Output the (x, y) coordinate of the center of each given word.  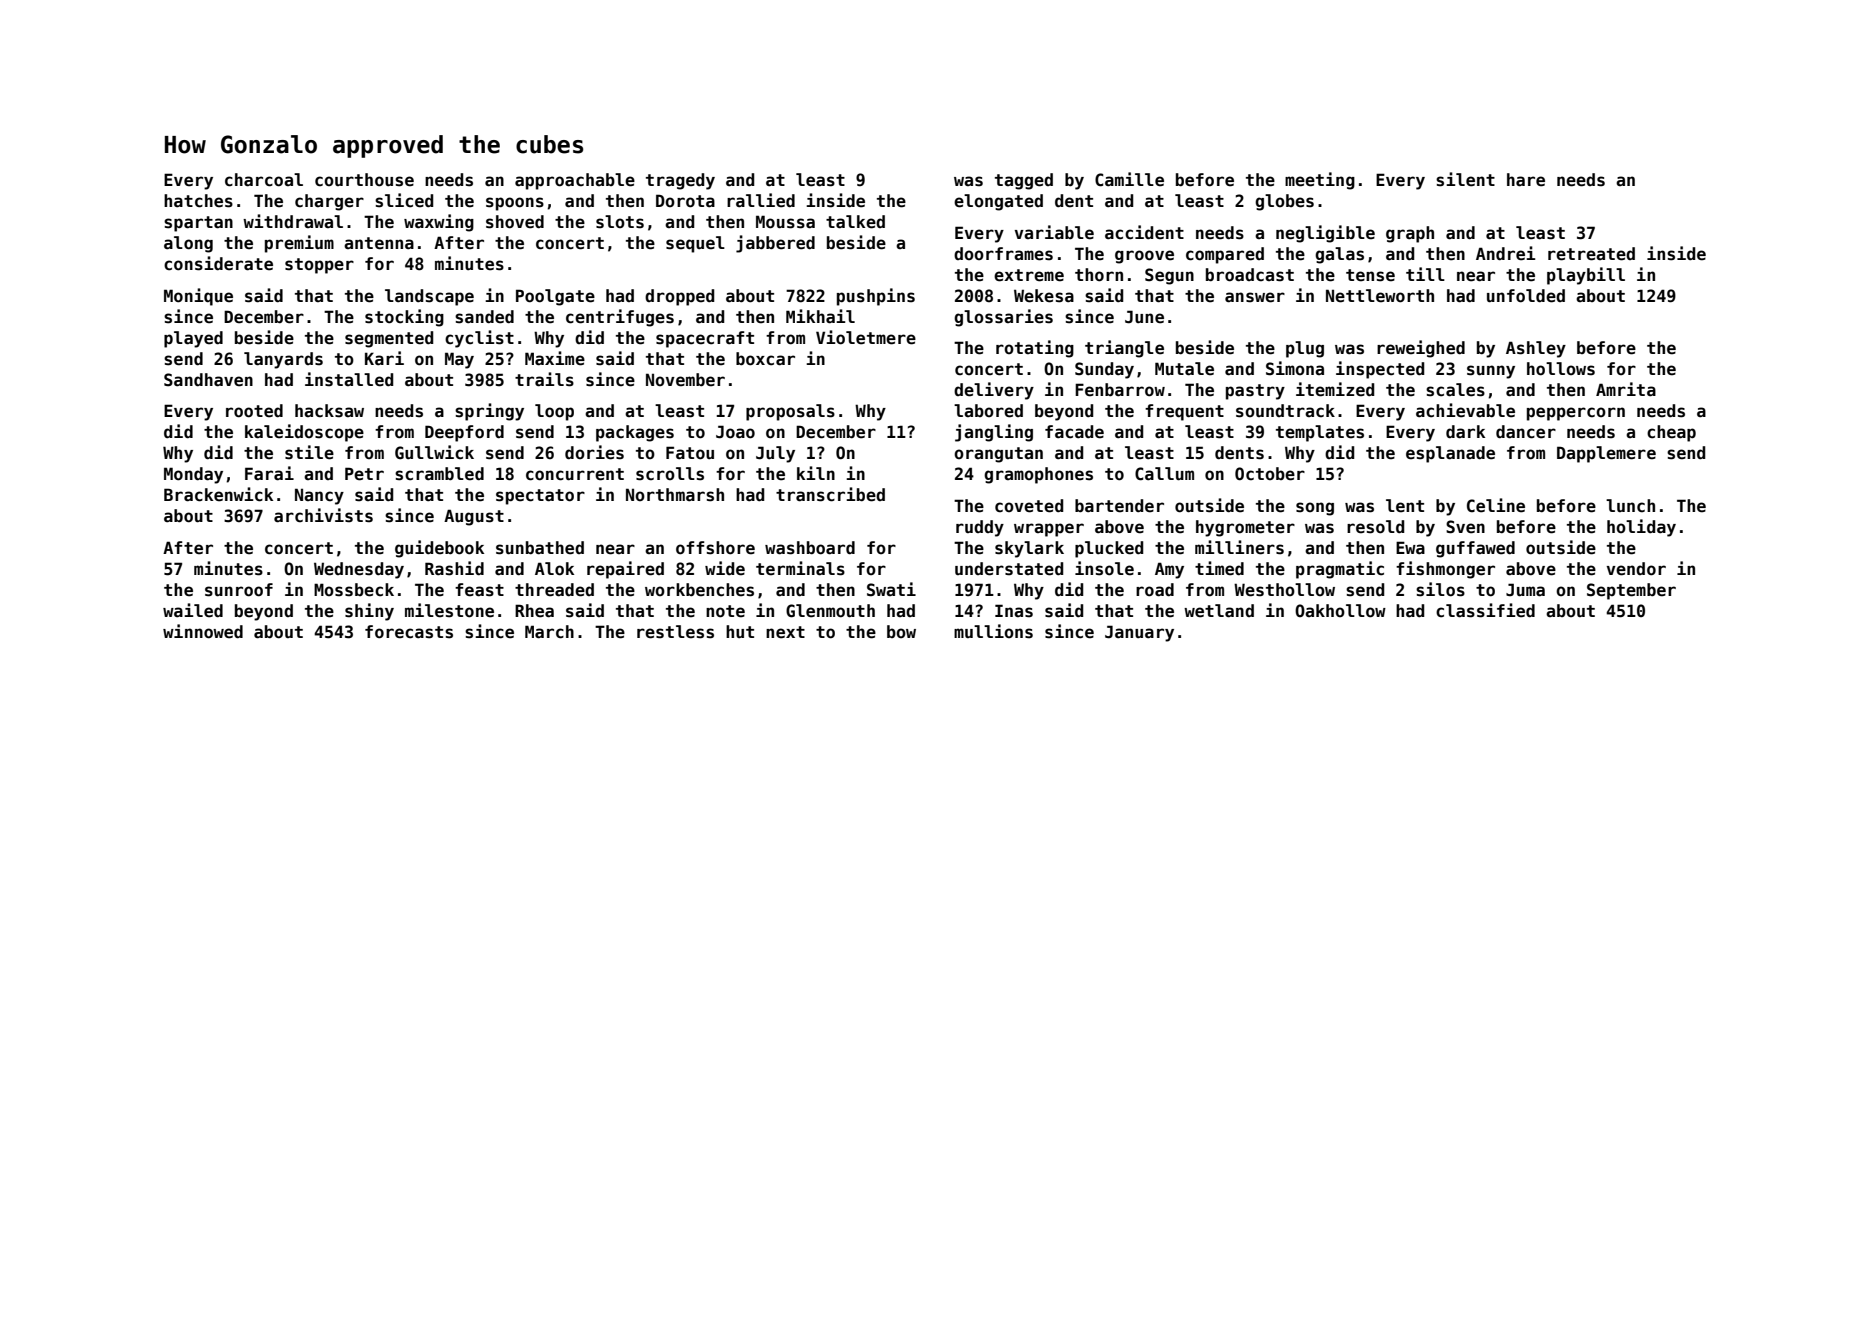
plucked (1109, 549)
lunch (1630, 506)
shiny (369, 612)
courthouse (364, 180)
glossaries (1003, 318)
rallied (761, 200)
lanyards (283, 360)
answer (1255, 297)
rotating (1035, 349)
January (1139, 633)
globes (1284, 202)
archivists (323, 515)
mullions (993, 631)
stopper (319, 266)
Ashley (1536, 349)
